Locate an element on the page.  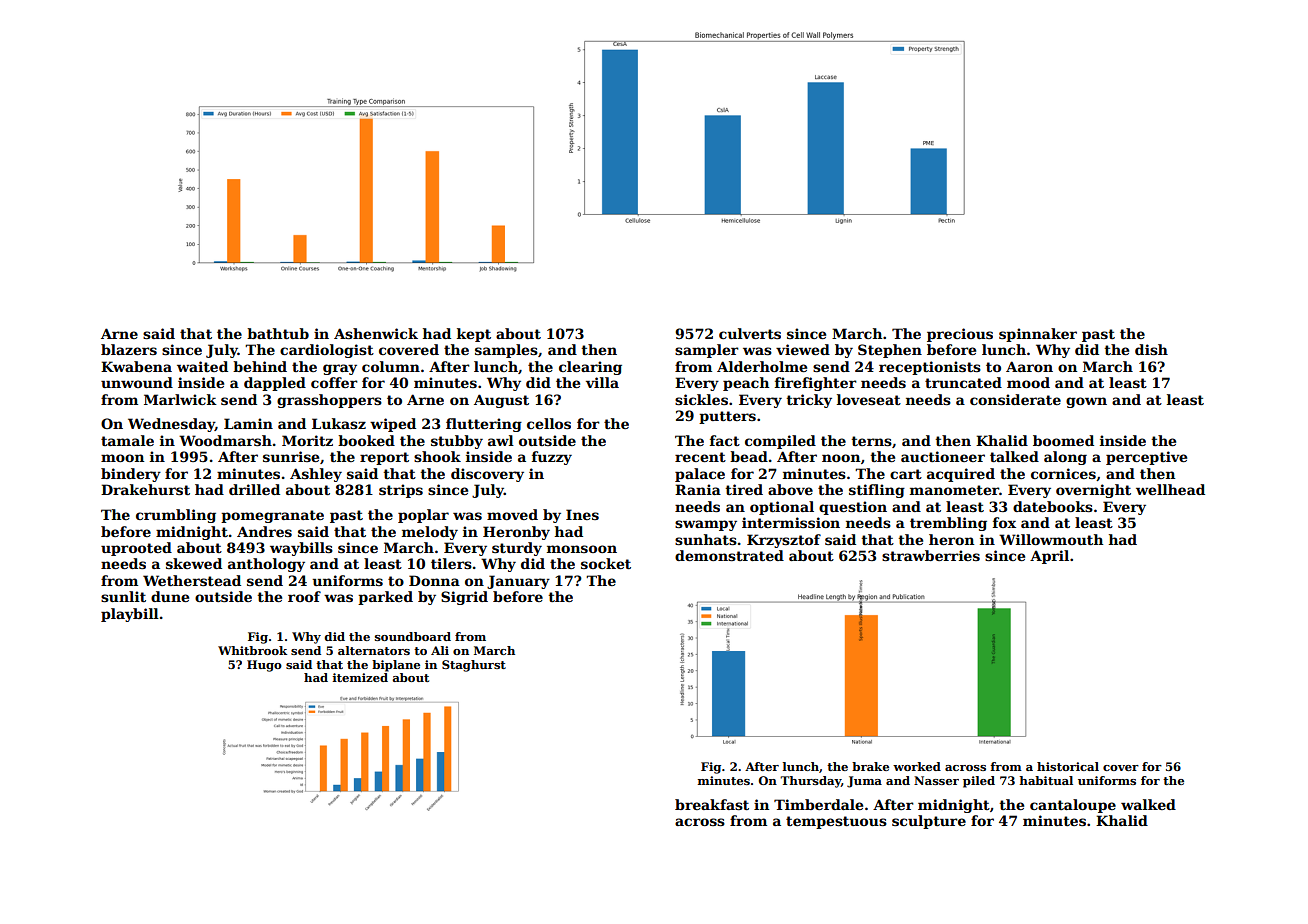
strawberries is located at coordinates (931, 555).
